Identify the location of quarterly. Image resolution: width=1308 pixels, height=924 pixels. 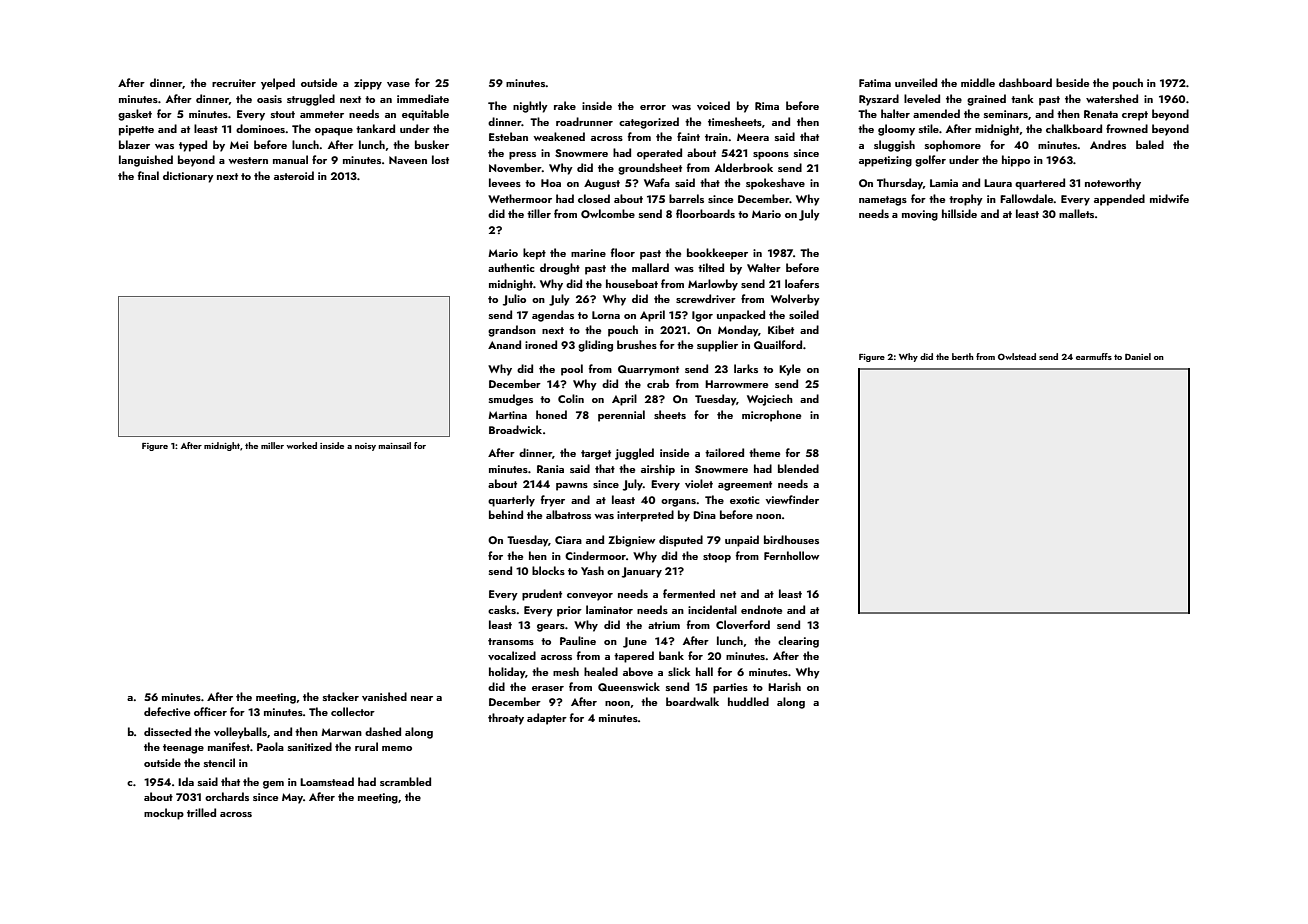
(511, 501).
